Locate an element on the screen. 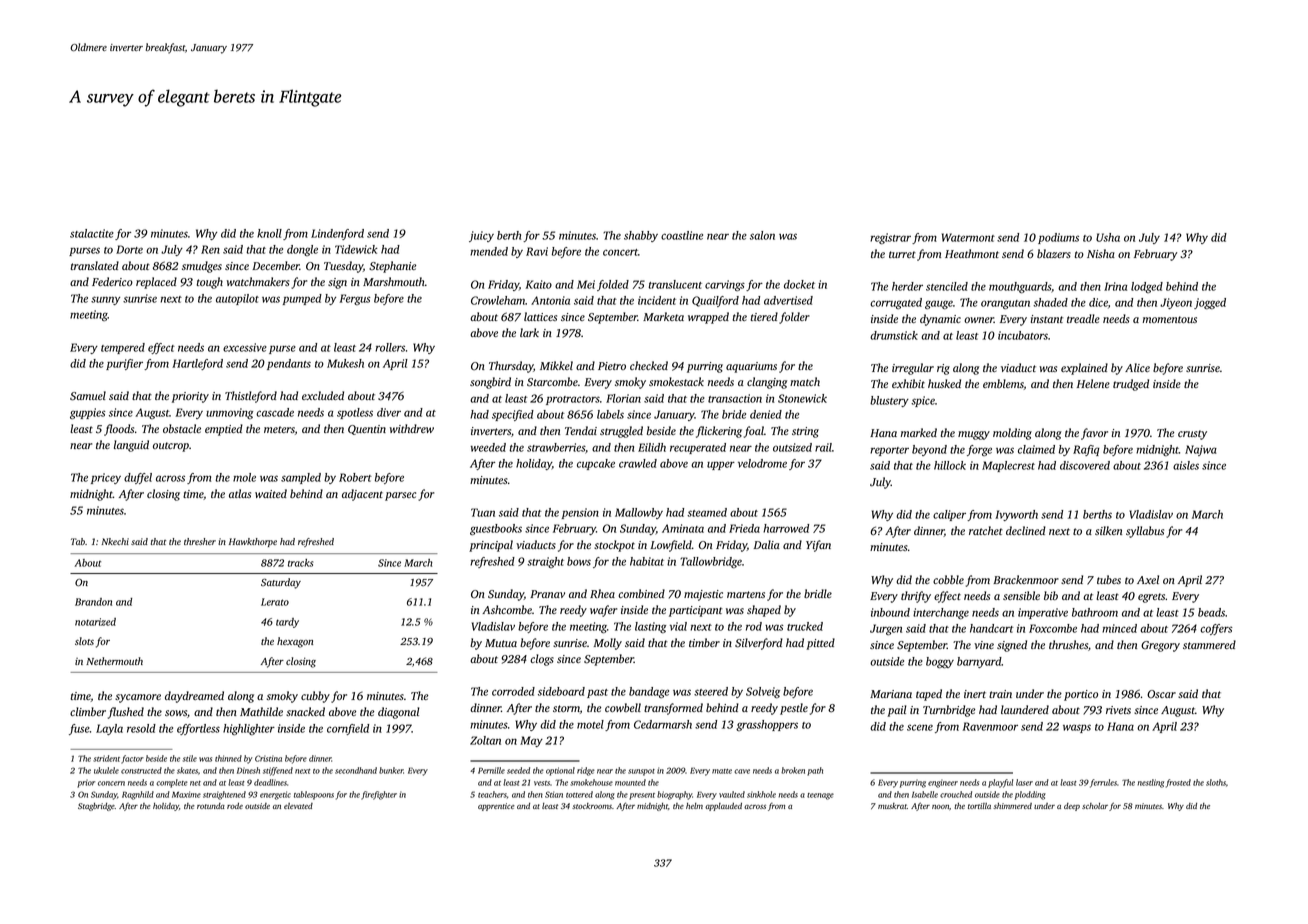 Image resolution: width=1308 pixels, height=924 pixels. hexagon is located at coordinates (295, 642).
